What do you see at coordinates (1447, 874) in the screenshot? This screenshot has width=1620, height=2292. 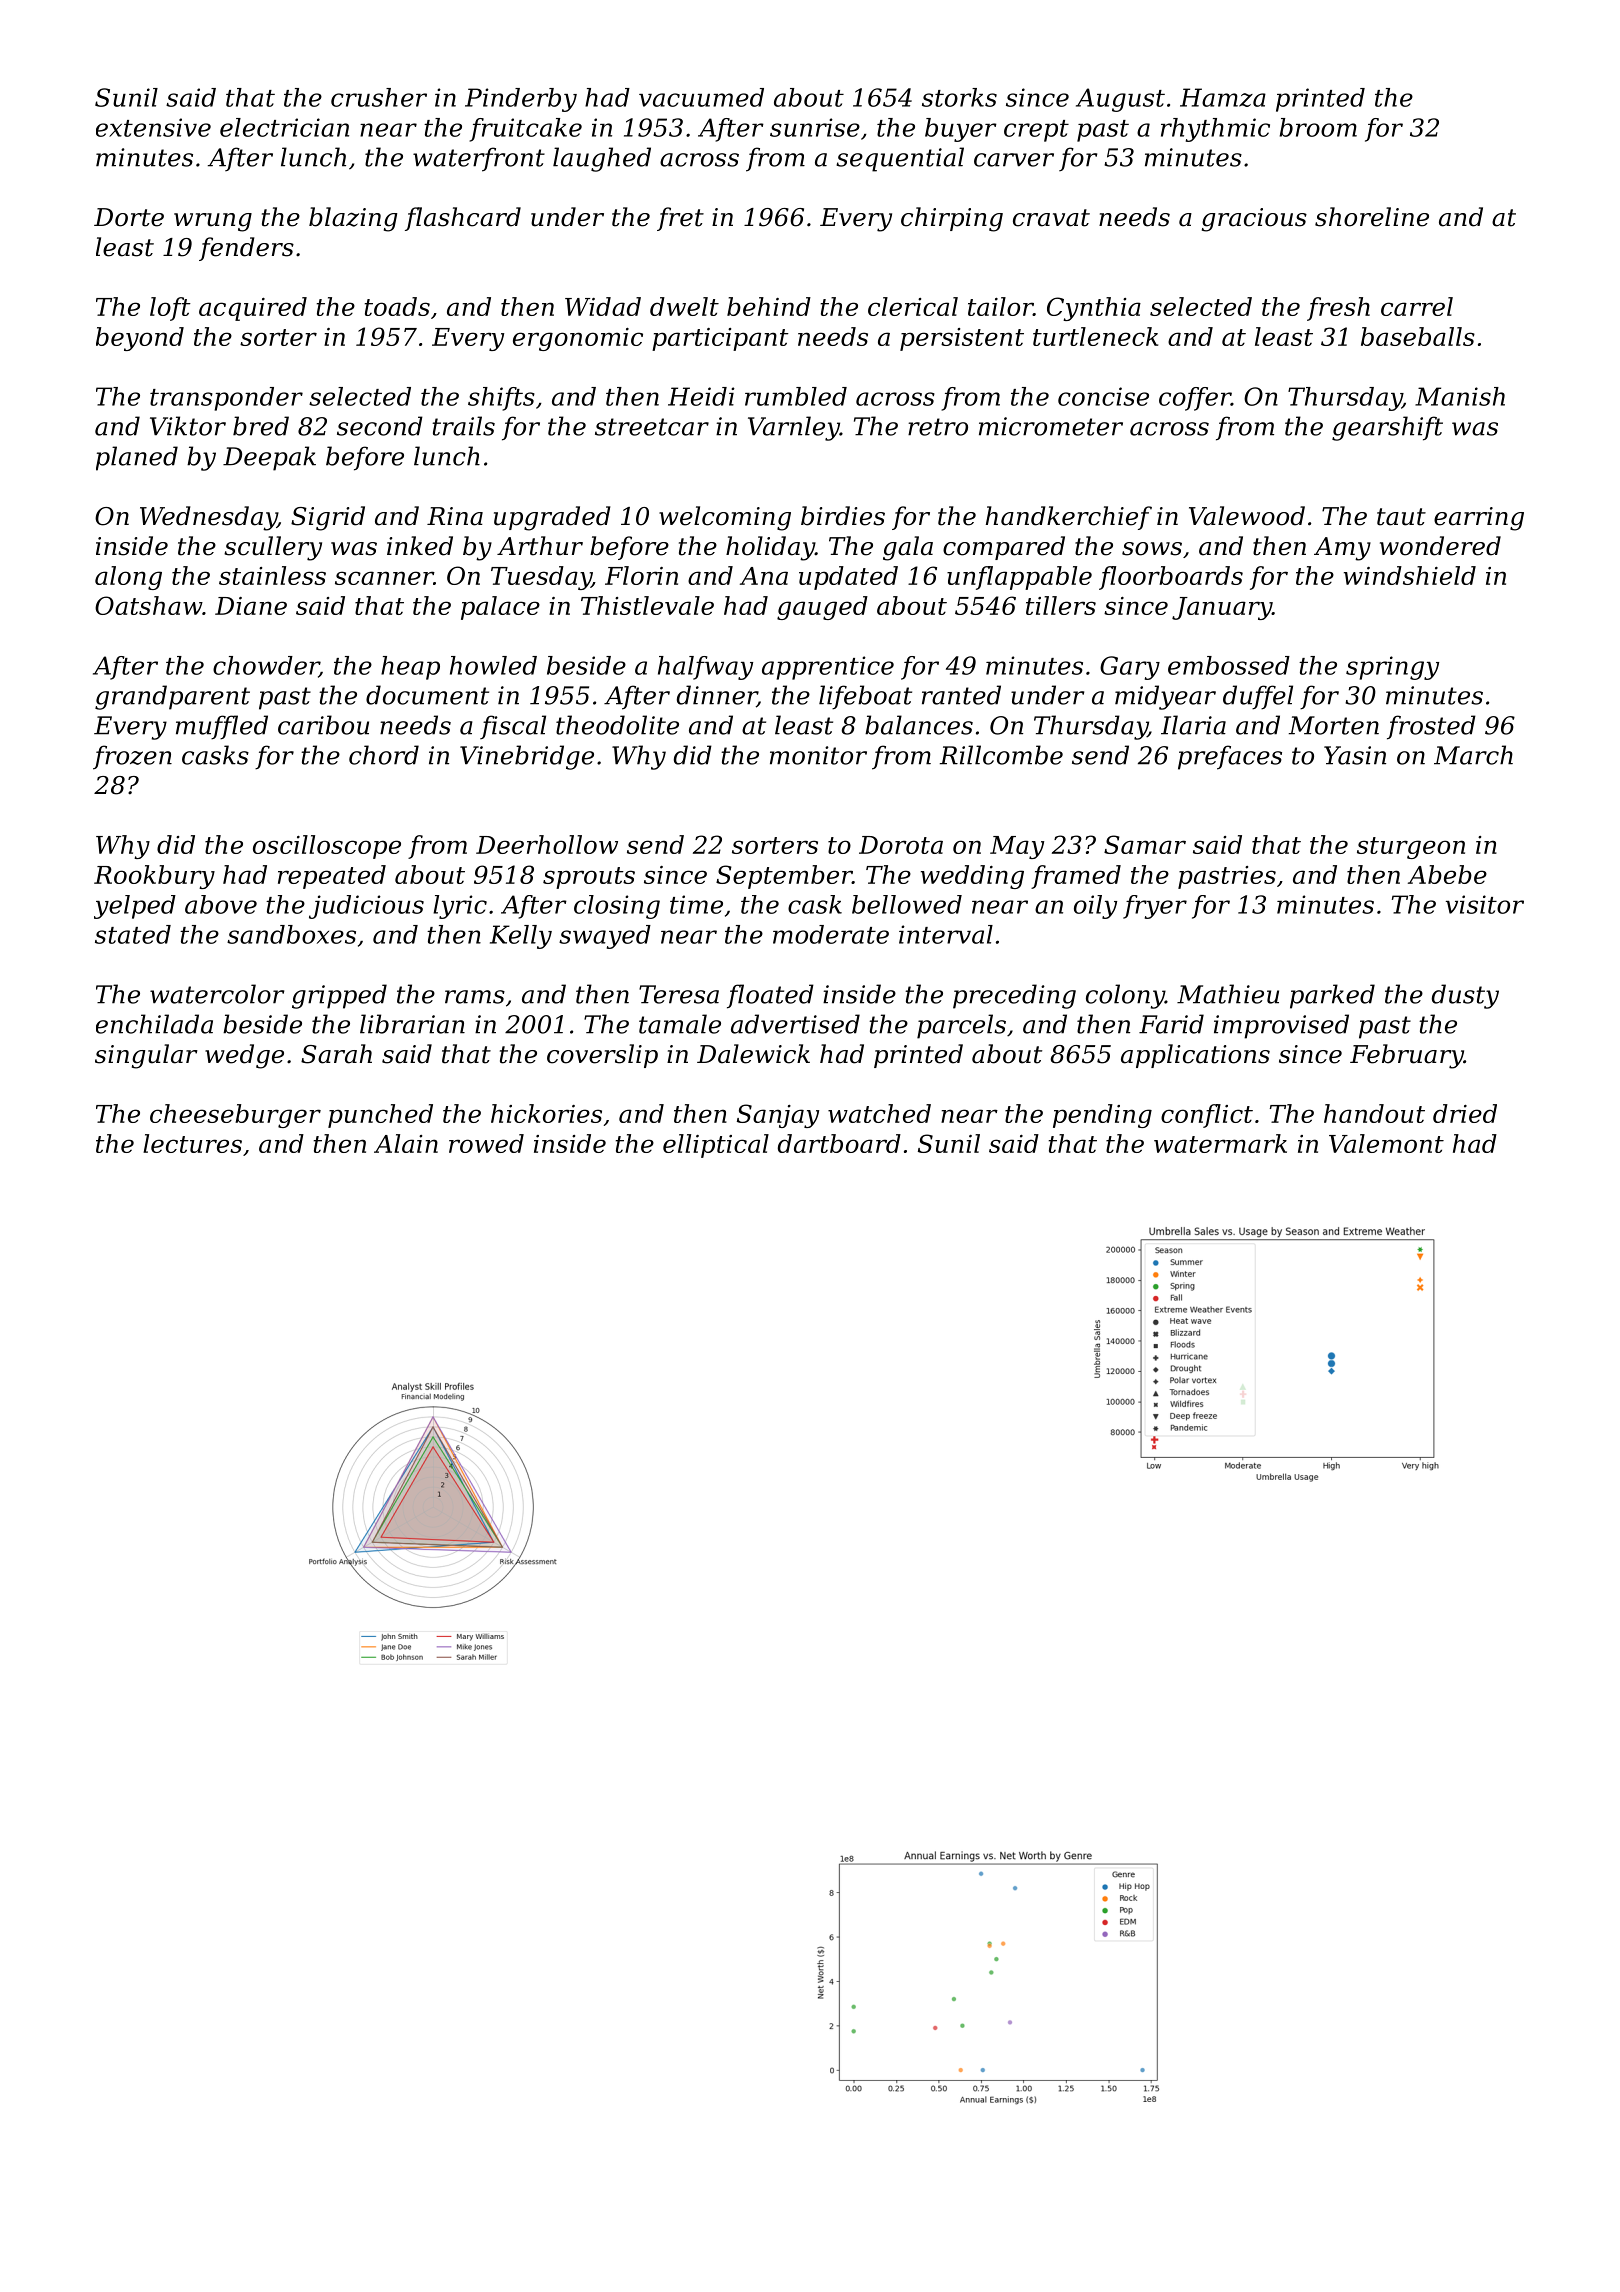 I see `Abebe` at bounding box center [1447, 874].
